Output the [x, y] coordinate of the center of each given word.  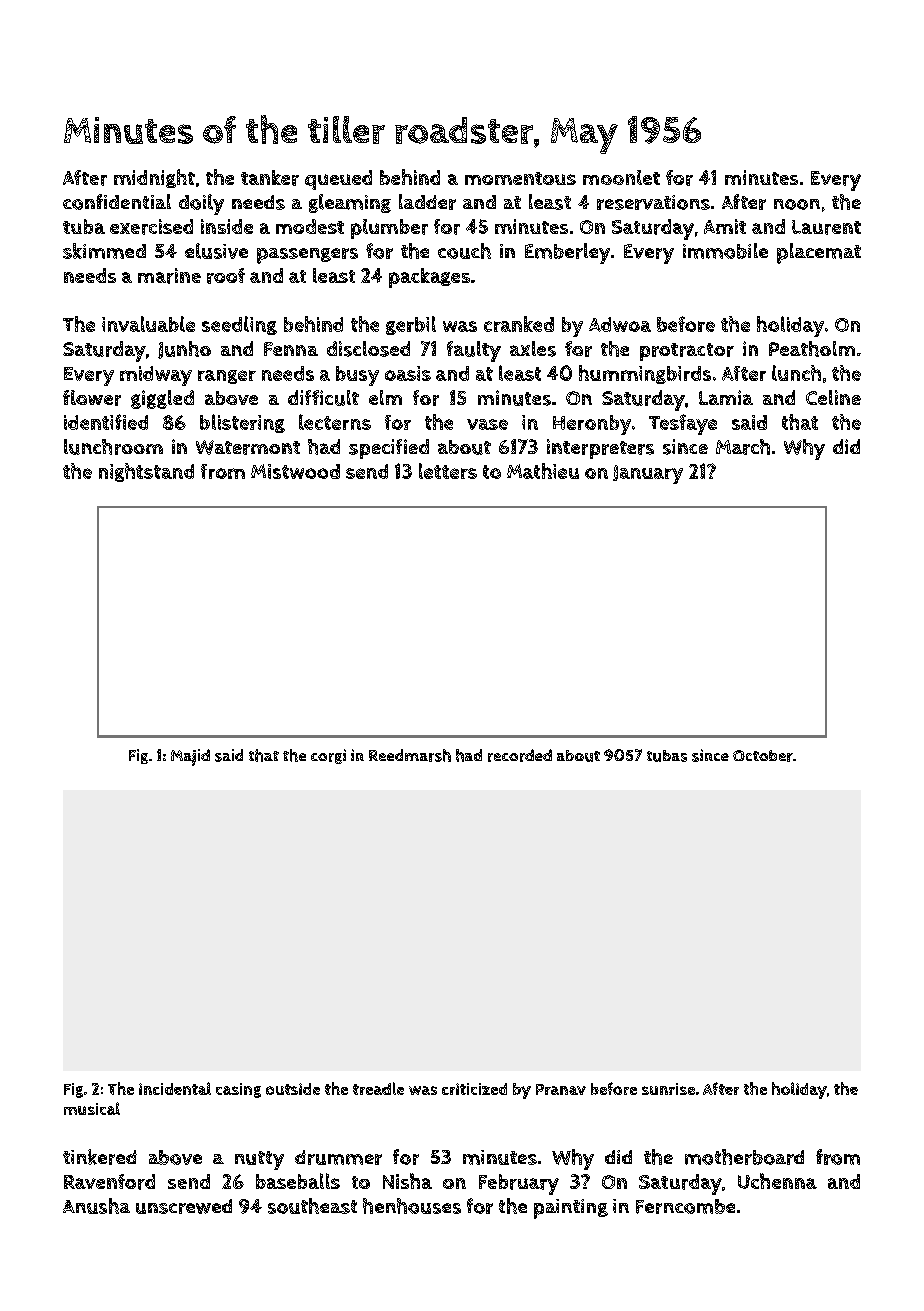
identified [106, 422]
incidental [175, 1088]
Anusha [96, 1206]
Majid [190, 757]
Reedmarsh [410, 755]
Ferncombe [685, 1206]
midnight [154, 178]
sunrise [668, 1089]
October [763, 756]
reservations [653, 202]
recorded [520, 755]
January [648, 474]
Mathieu [543, 471]
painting [571, 1209]
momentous [520, 178]
